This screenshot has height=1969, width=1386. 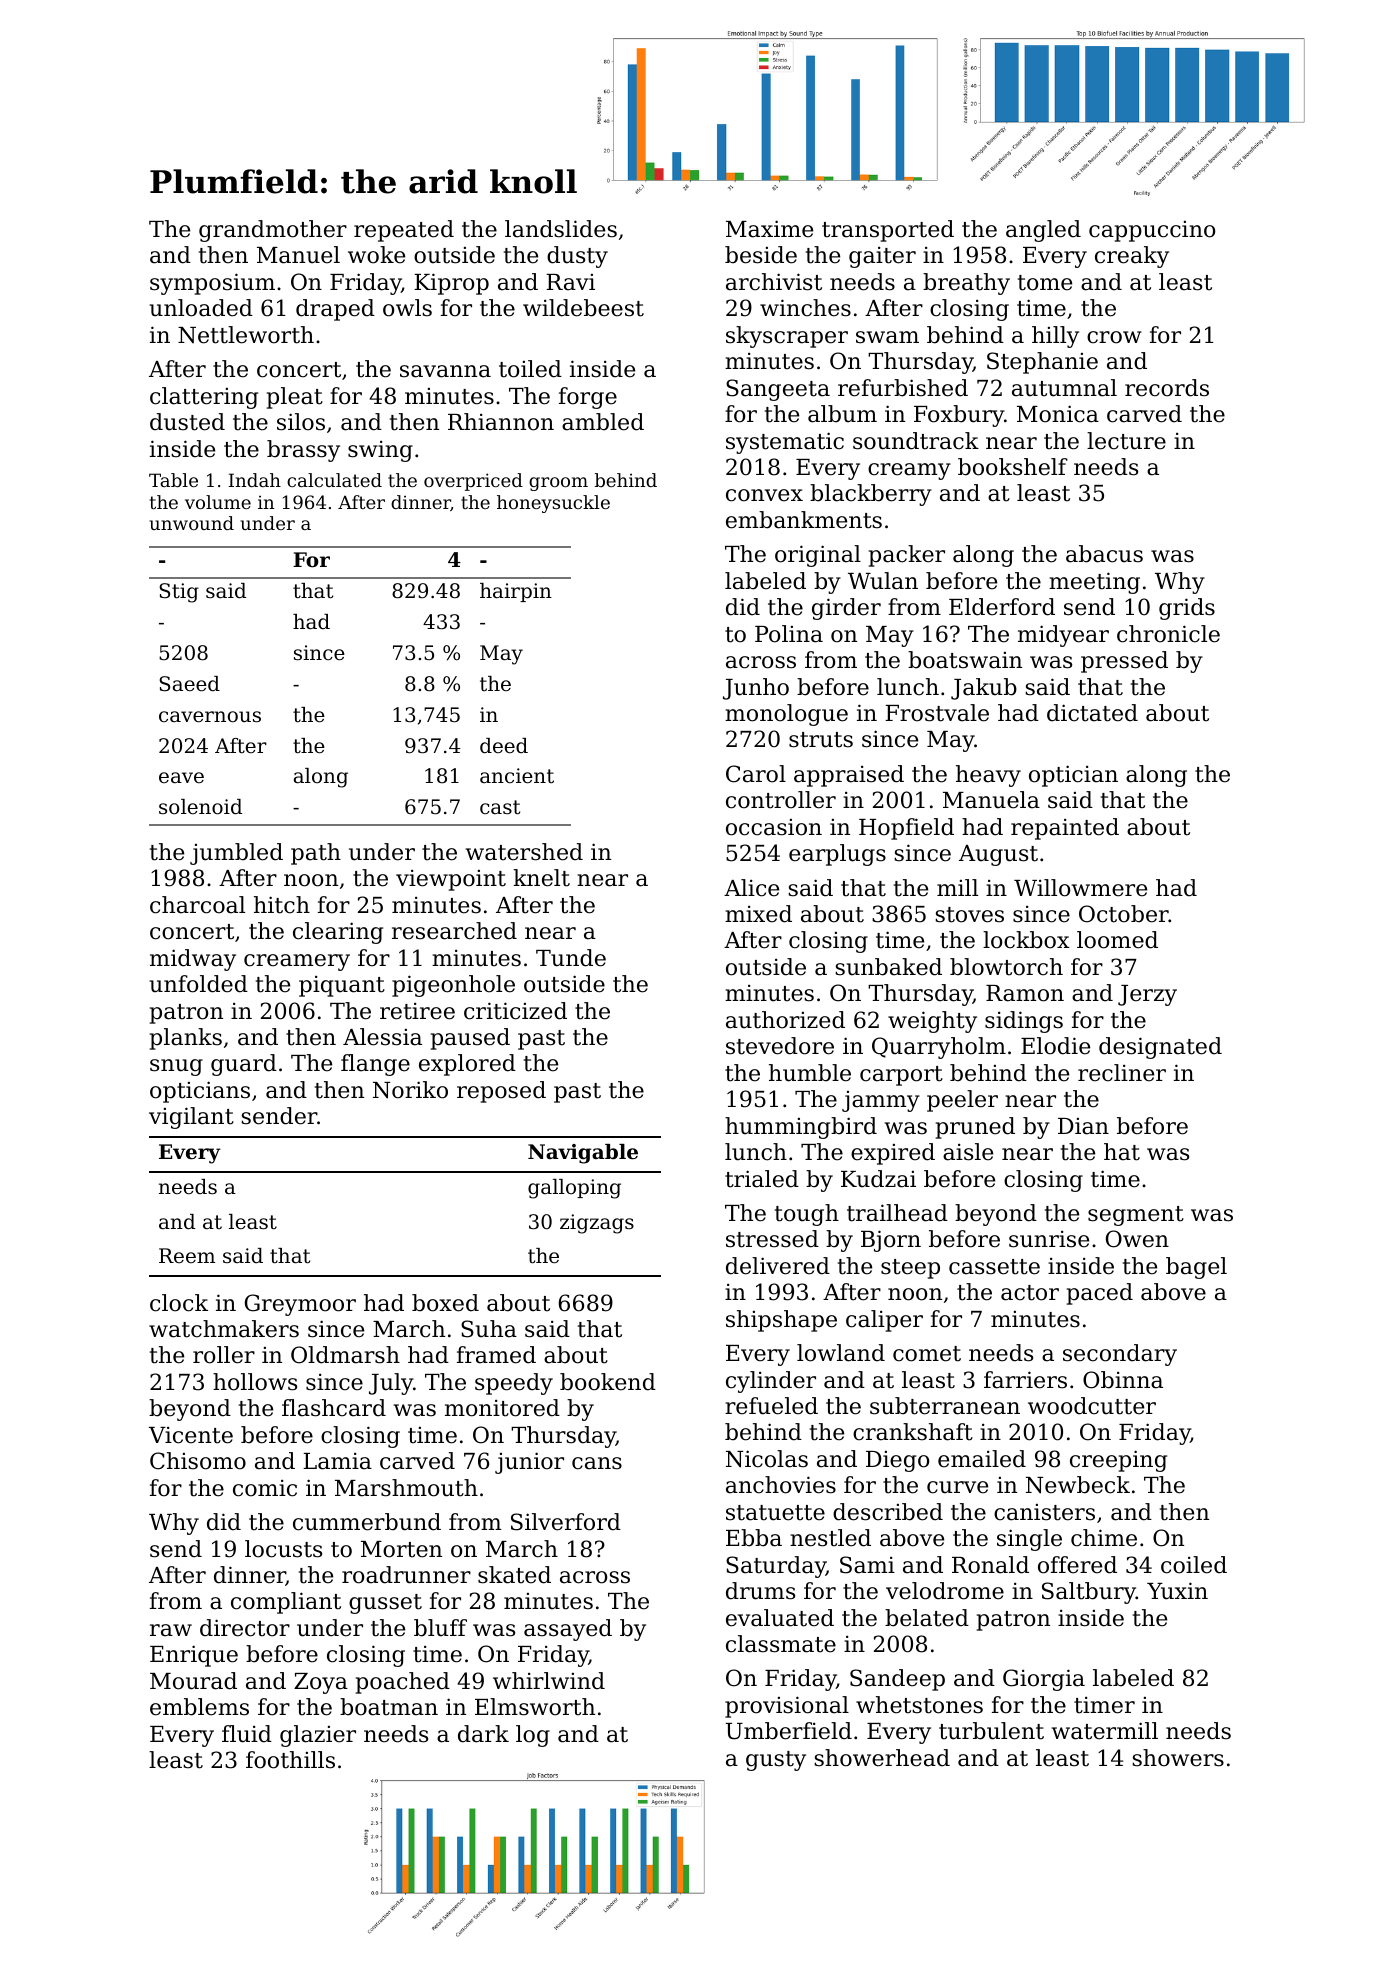 What do you see at coordinates (778, 390) in the screenshot?
I see `Sangeeta` at bounding box center [778, 390].
